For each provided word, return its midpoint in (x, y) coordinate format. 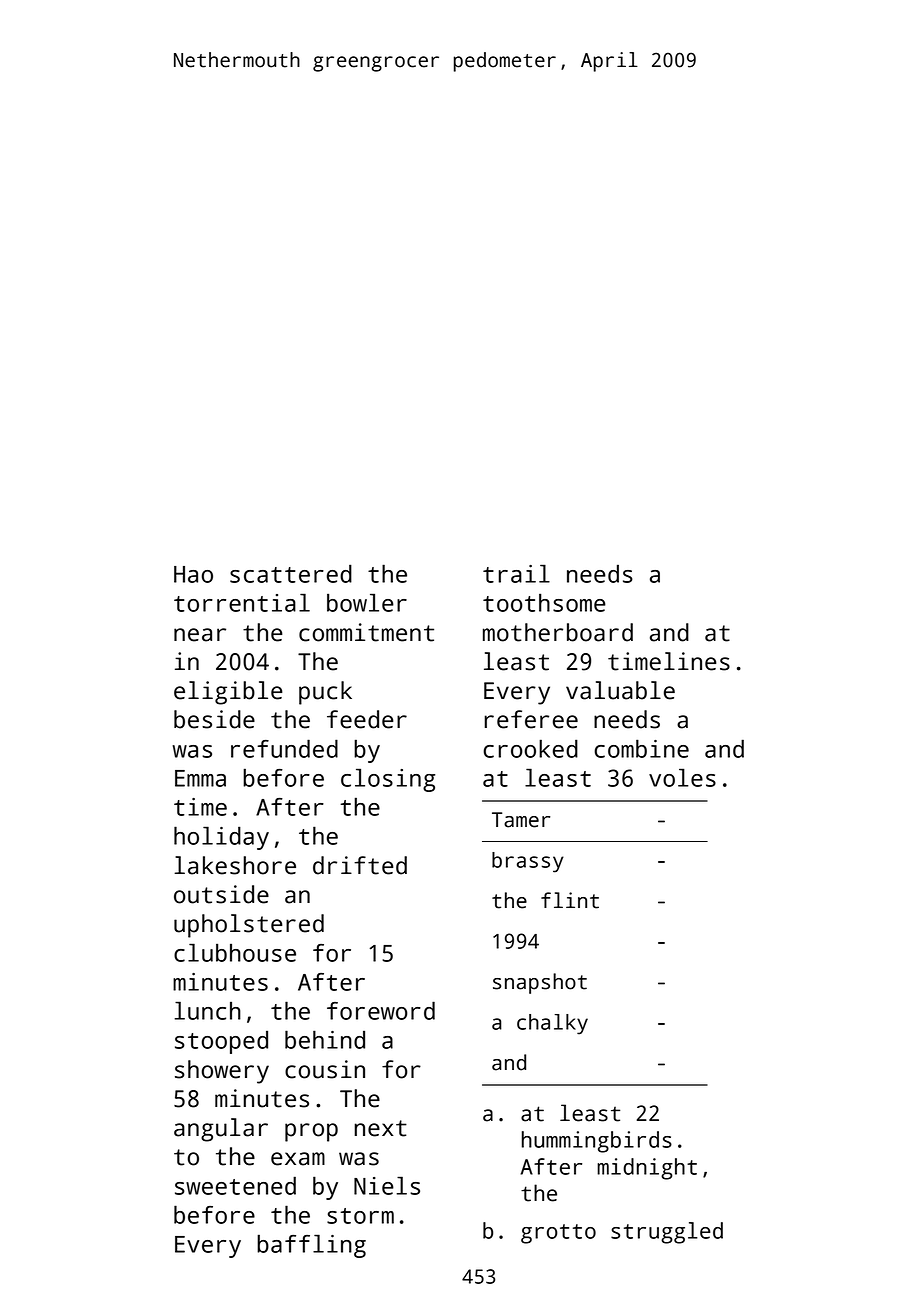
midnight (647, 1169)
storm (360, 1216)
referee (531, 719)
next (381, 1128)
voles (682, 777)
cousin (325, 1069)
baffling (311, 1246)
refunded (284, 748)
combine (641, 748)
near (200, 635)
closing (388, 780)
